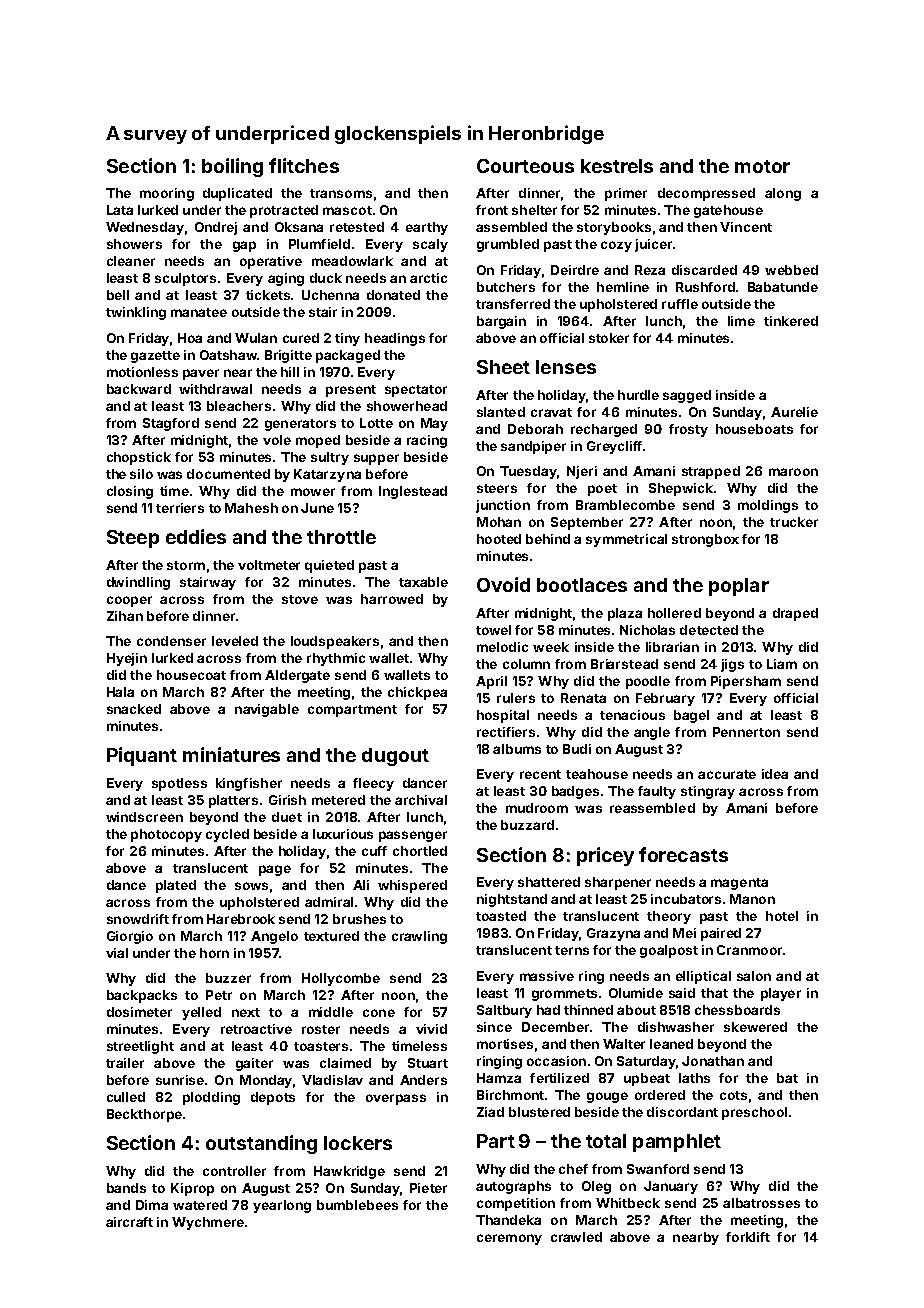  I want to click on magenta, so click(739, 884).
